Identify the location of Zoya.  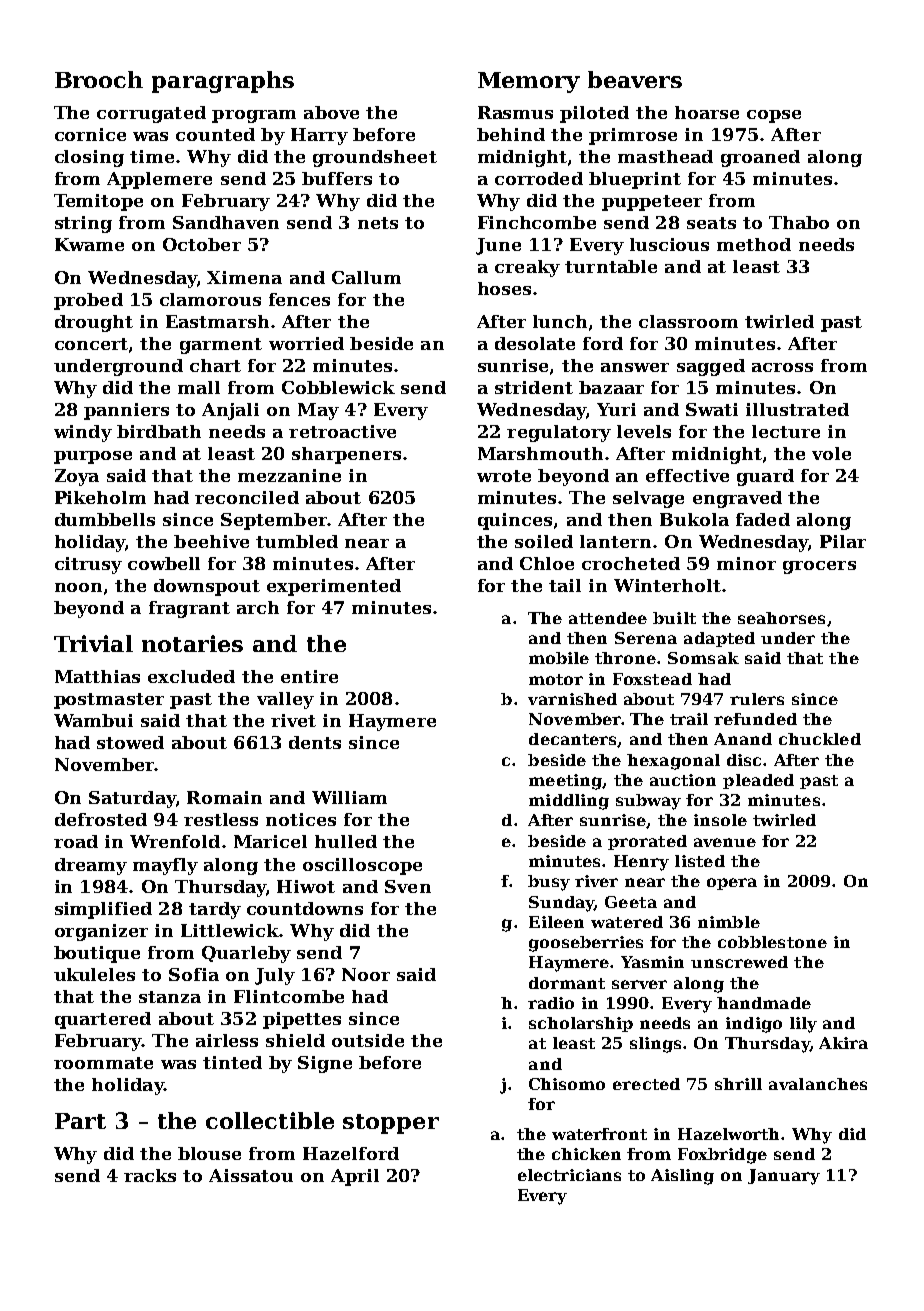
(77, 477).
